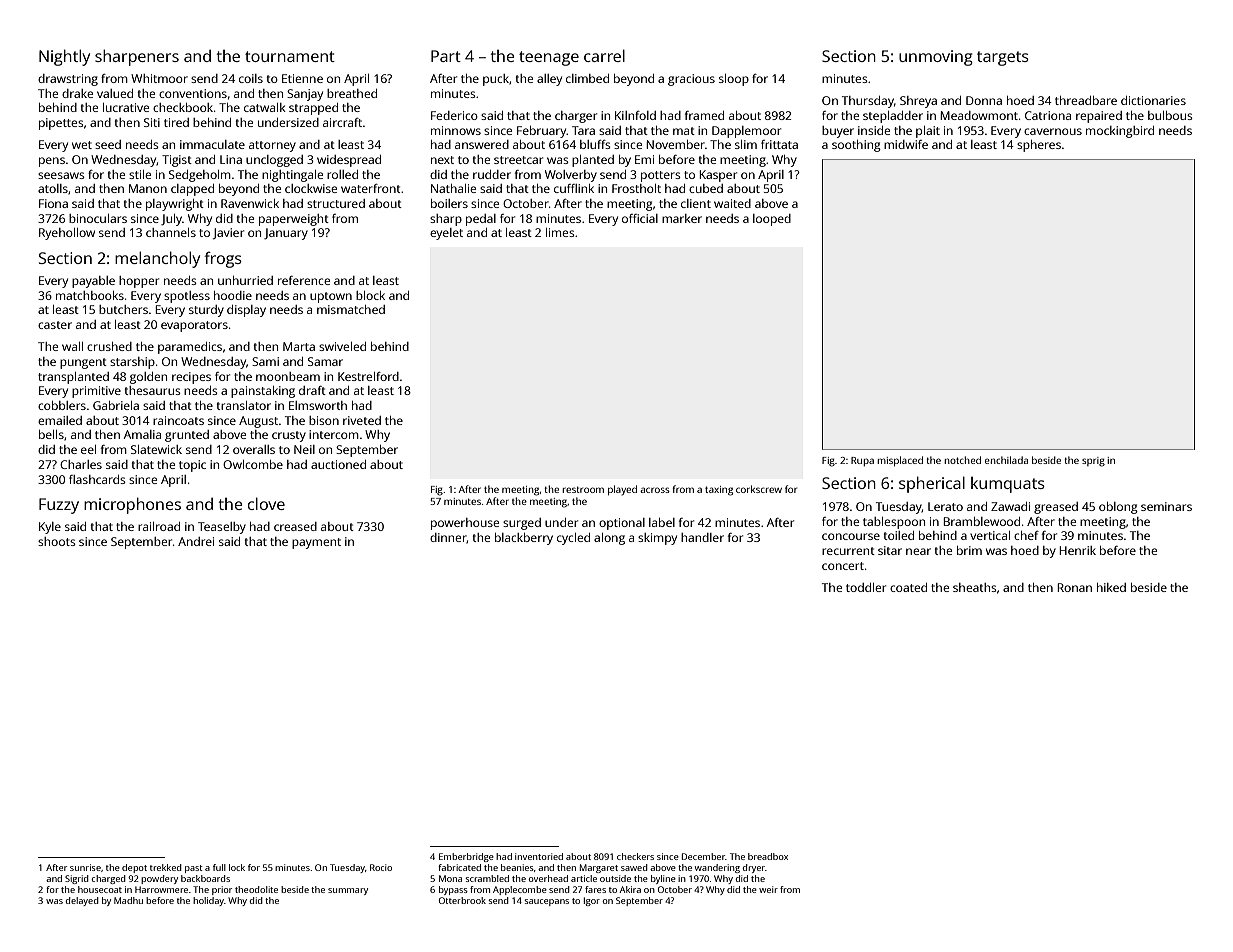  What do you see at coordinates (448, 538) in the image?
I see `dinner` at bounding box center [448, 538].
